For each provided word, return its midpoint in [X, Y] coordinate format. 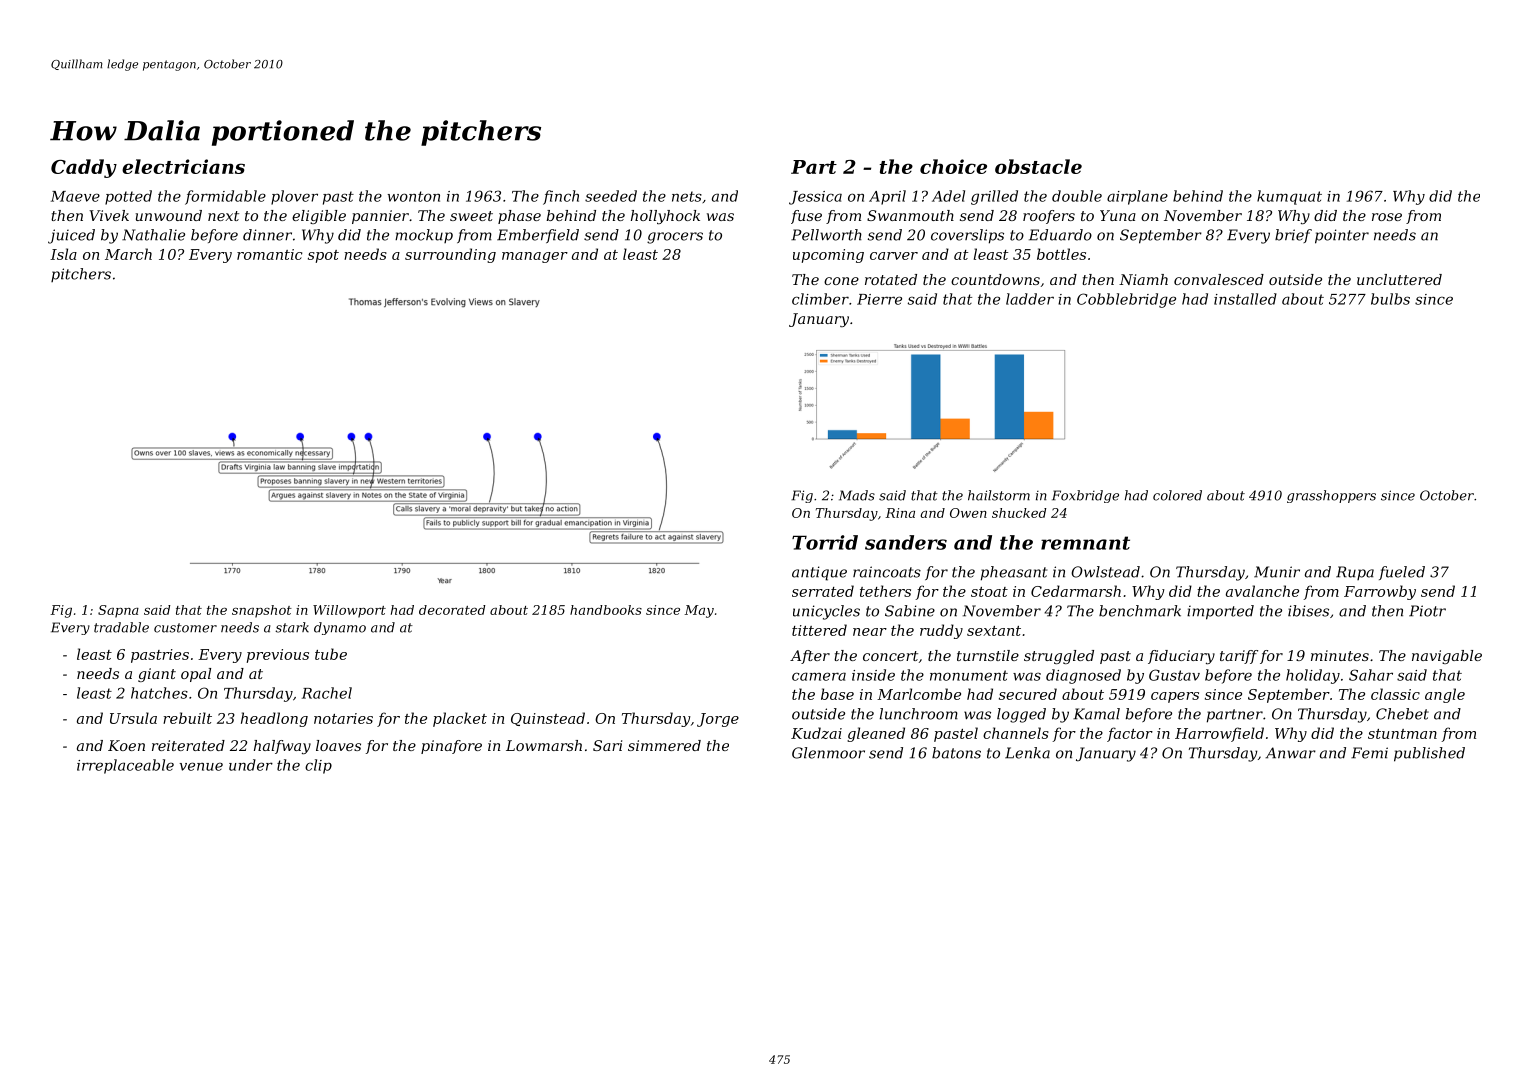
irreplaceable [125, 766]
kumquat [1289, 197]
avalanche [1262, 591]
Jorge [718, 720]
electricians [183, 166]
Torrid [825, 542]
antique [819, 573]
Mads [857, 495]
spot [323, 256]
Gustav [1174, 675]
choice [953, 166]
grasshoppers [1331, 496]
